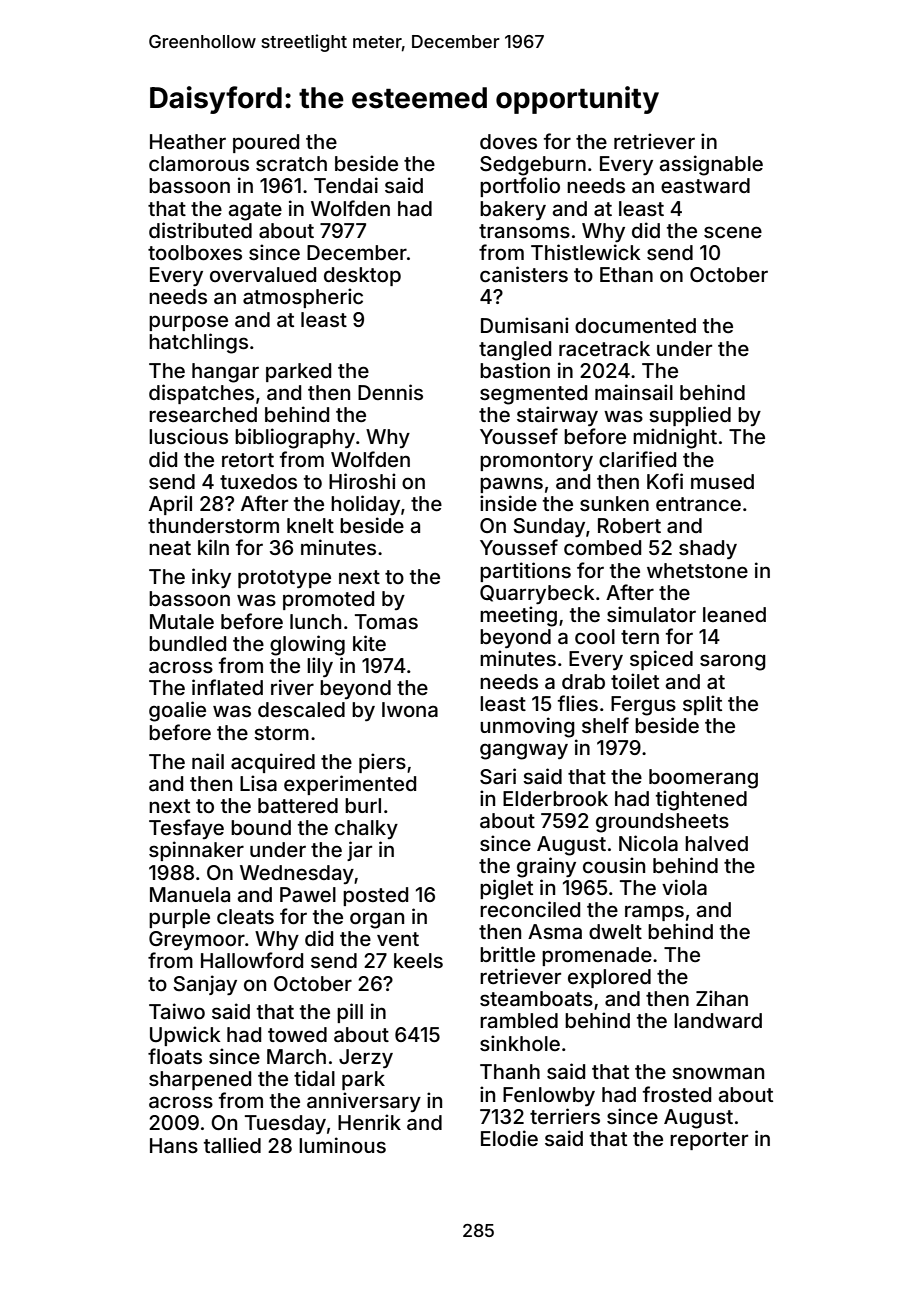 Image resolution: width=924 pixels, height=1311 pixels. Describe the element at coordinates (722, 481) in the page. I see `mused` at that location.
